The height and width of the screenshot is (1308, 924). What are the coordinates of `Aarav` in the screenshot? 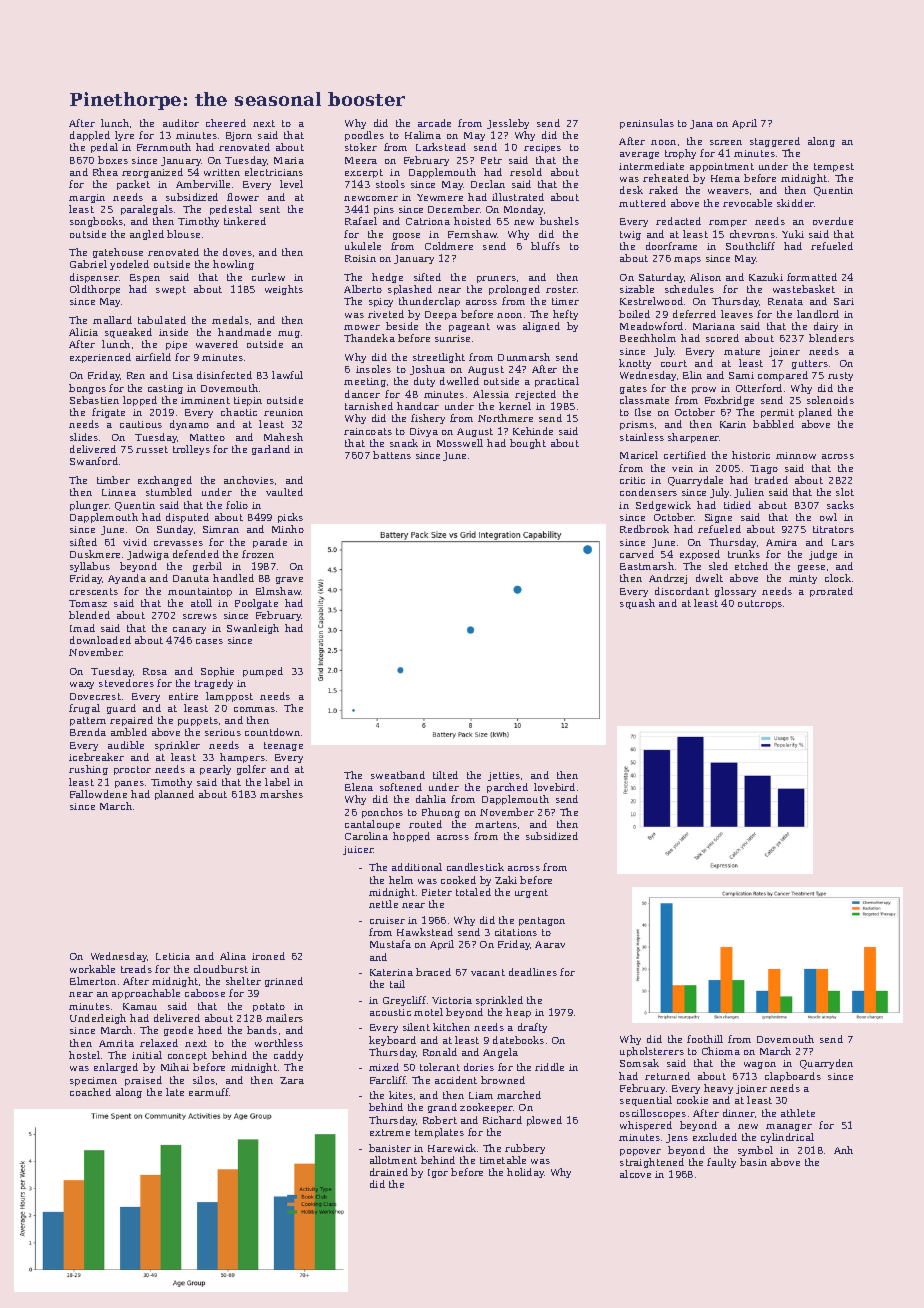 It's located at (550, 944).
